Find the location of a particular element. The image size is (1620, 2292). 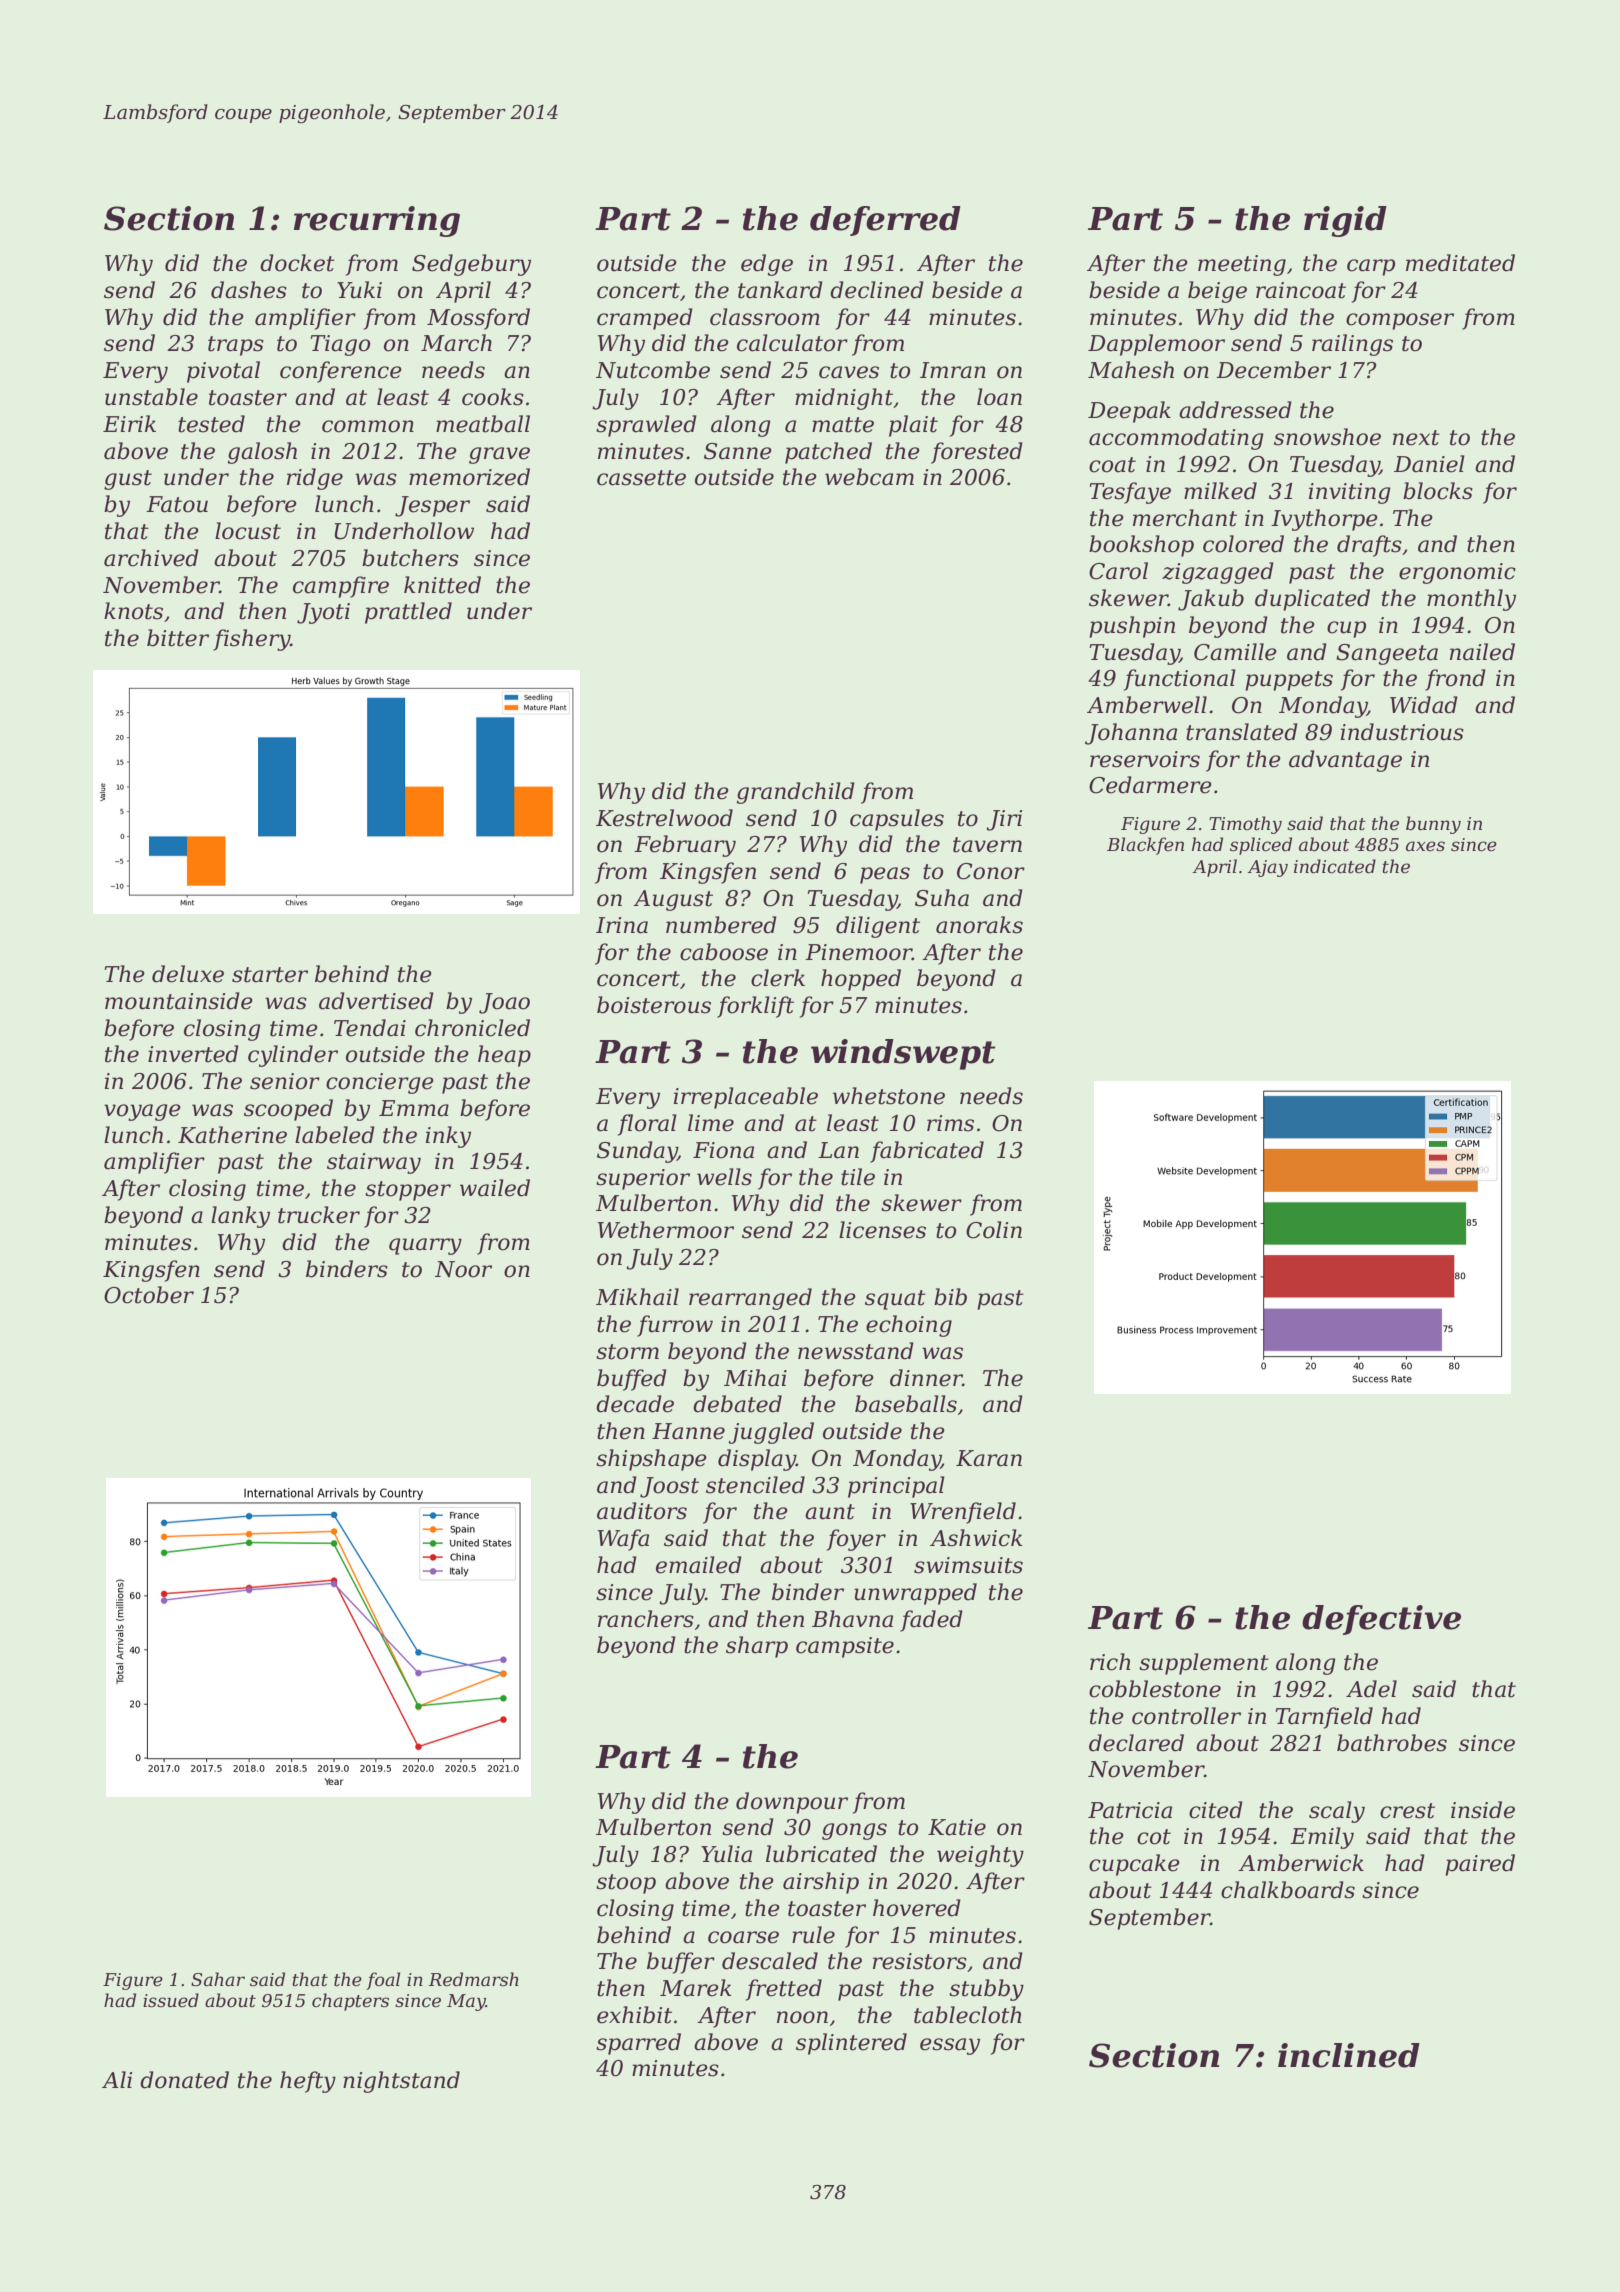

recurring is located at coordinates (377, 221).
